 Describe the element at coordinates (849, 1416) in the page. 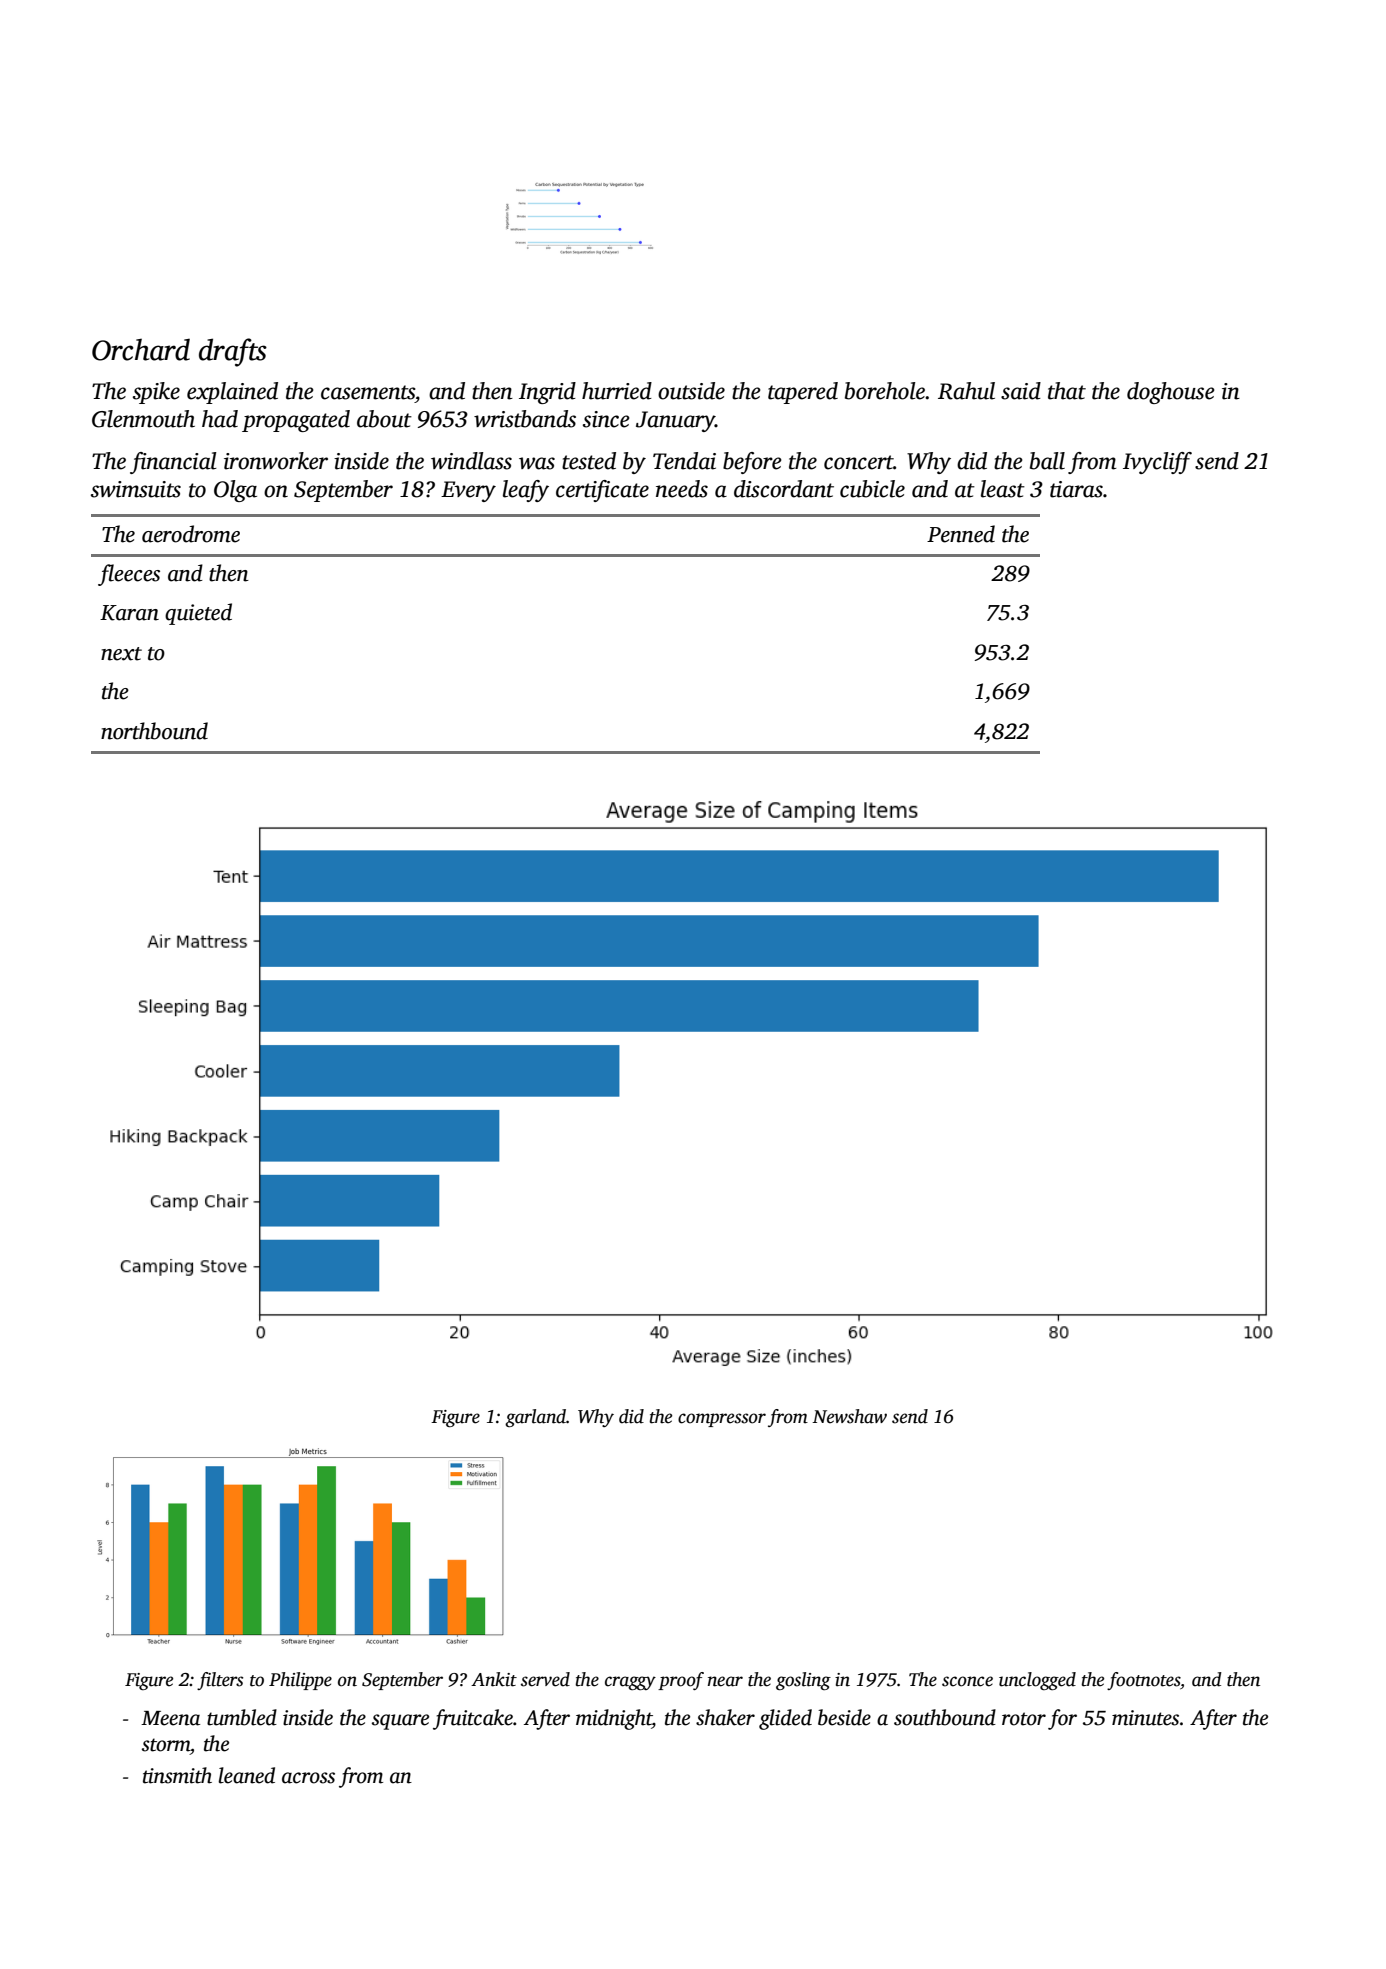

I see `Newshaw` at that location.
